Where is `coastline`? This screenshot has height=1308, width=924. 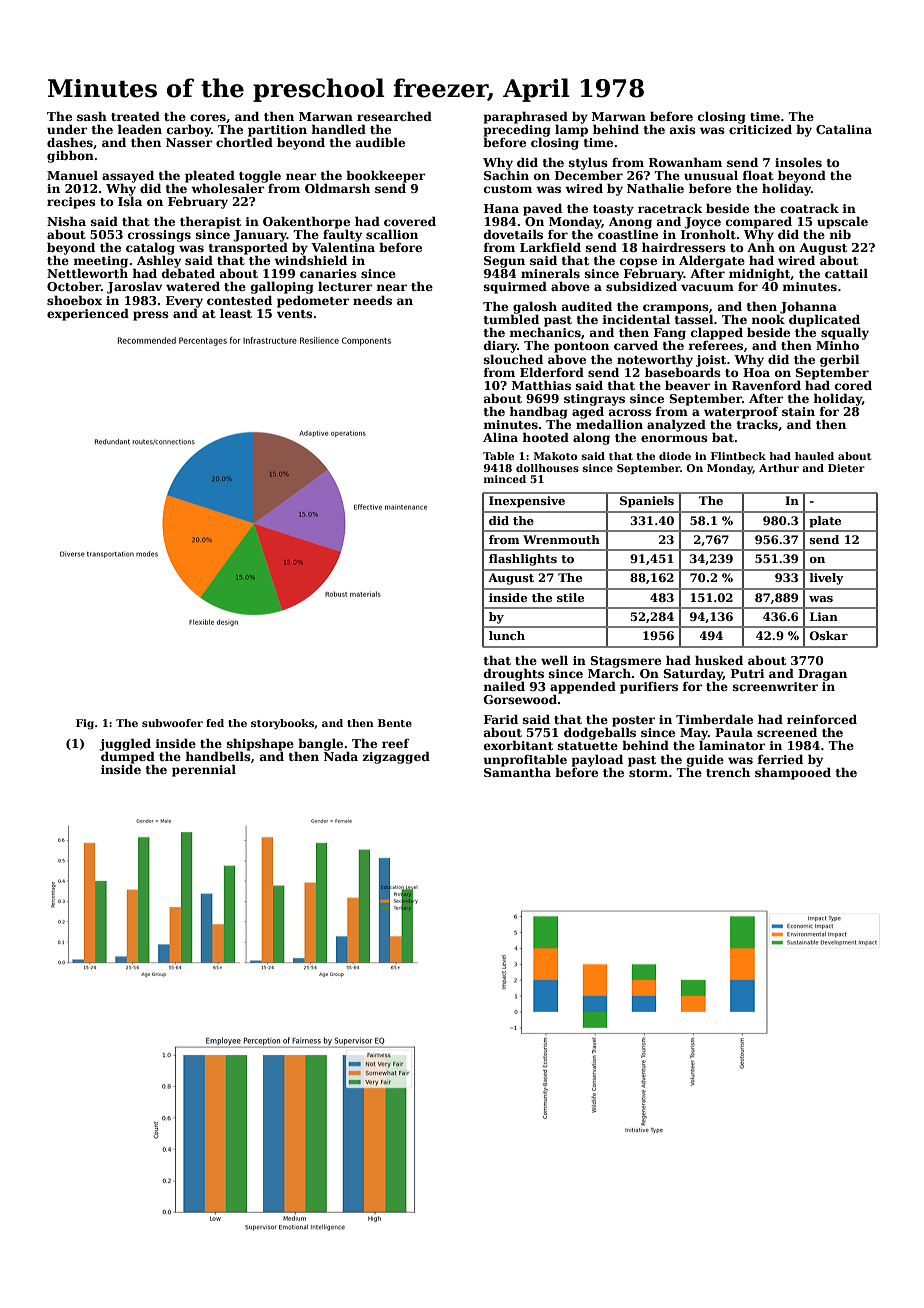 coastline is located at coordinates (628, 234).
